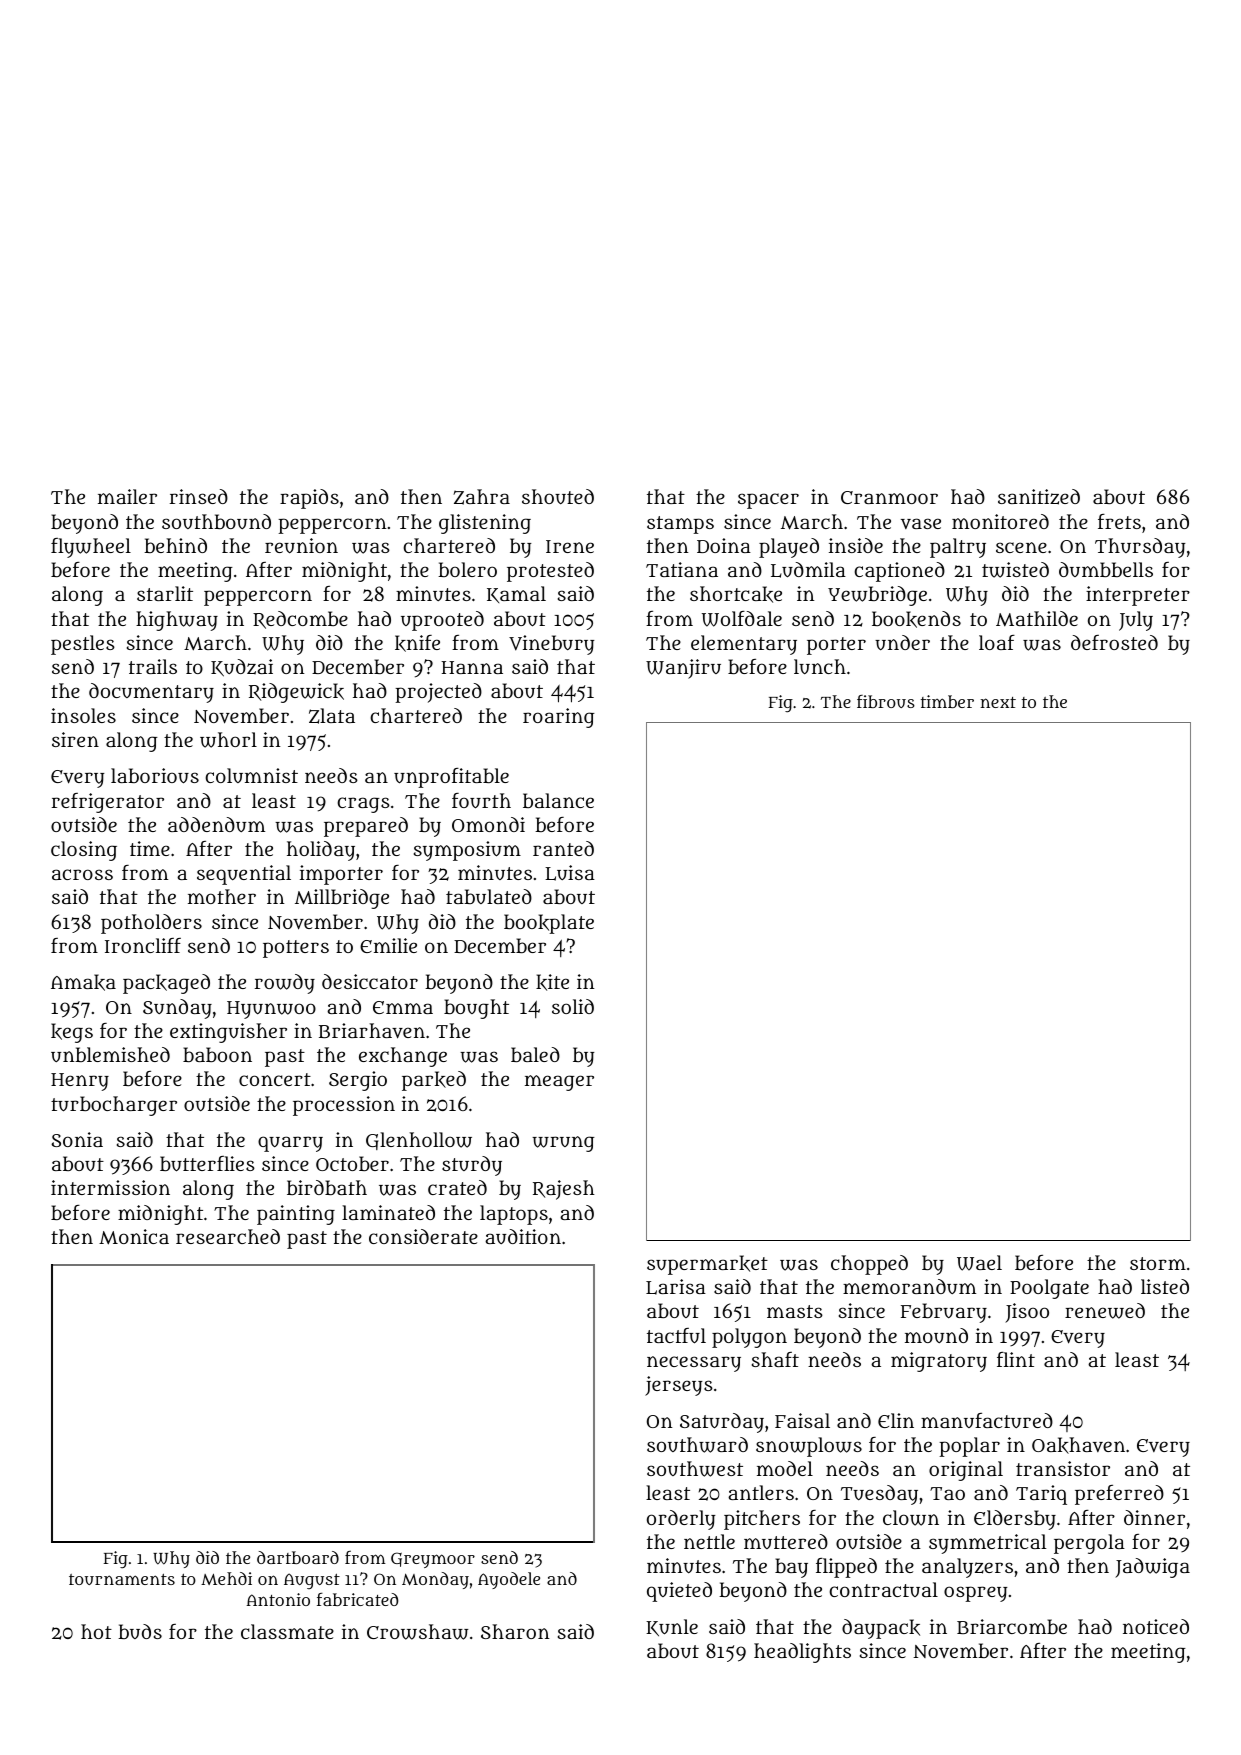 This document has width=1241, height=1755. Describe the element at coordinates (1156, 1626) in the document. I see `noticed` at that location.
